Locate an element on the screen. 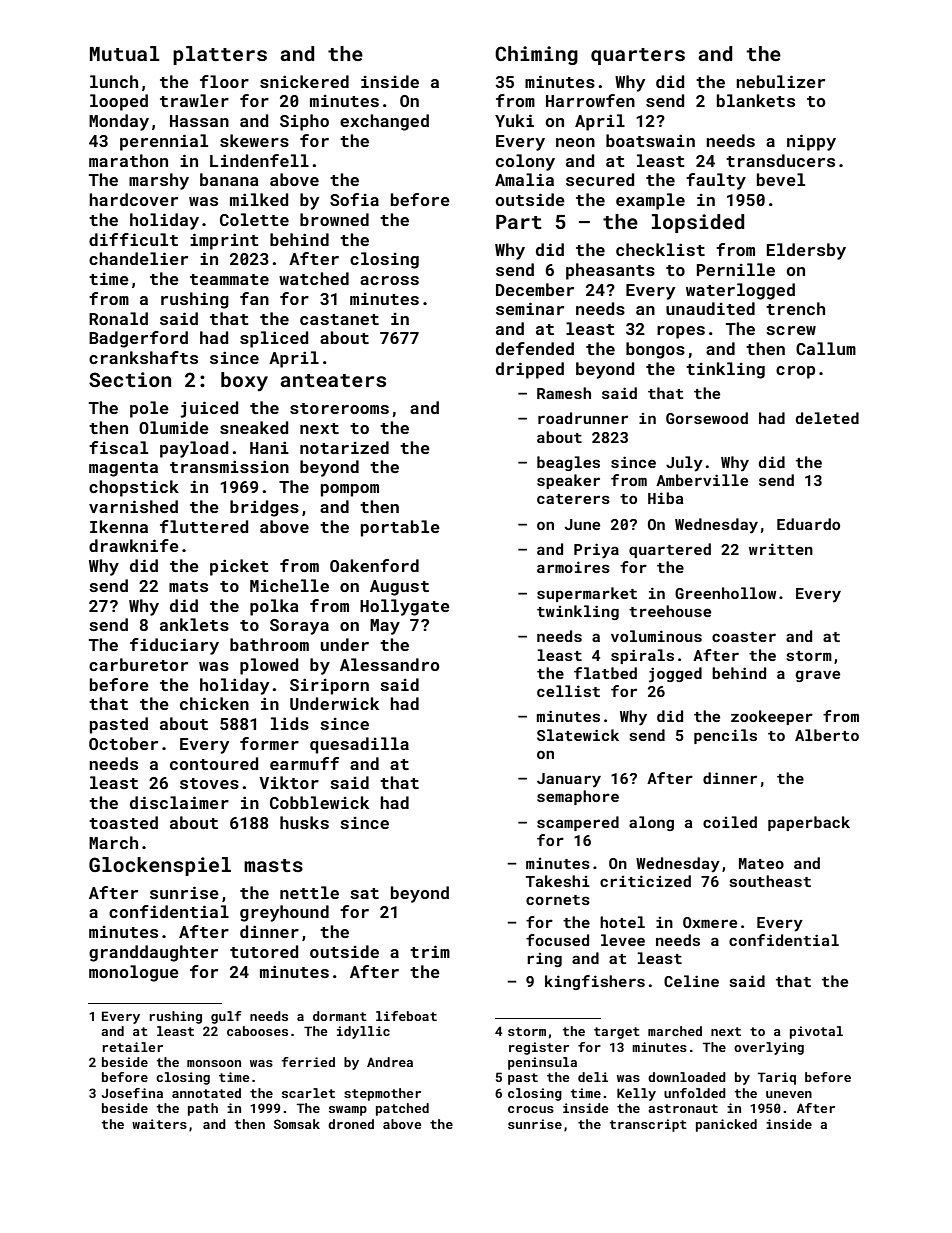 The image size is (952, 1233). magenta is located at coordinates (123, 469).
